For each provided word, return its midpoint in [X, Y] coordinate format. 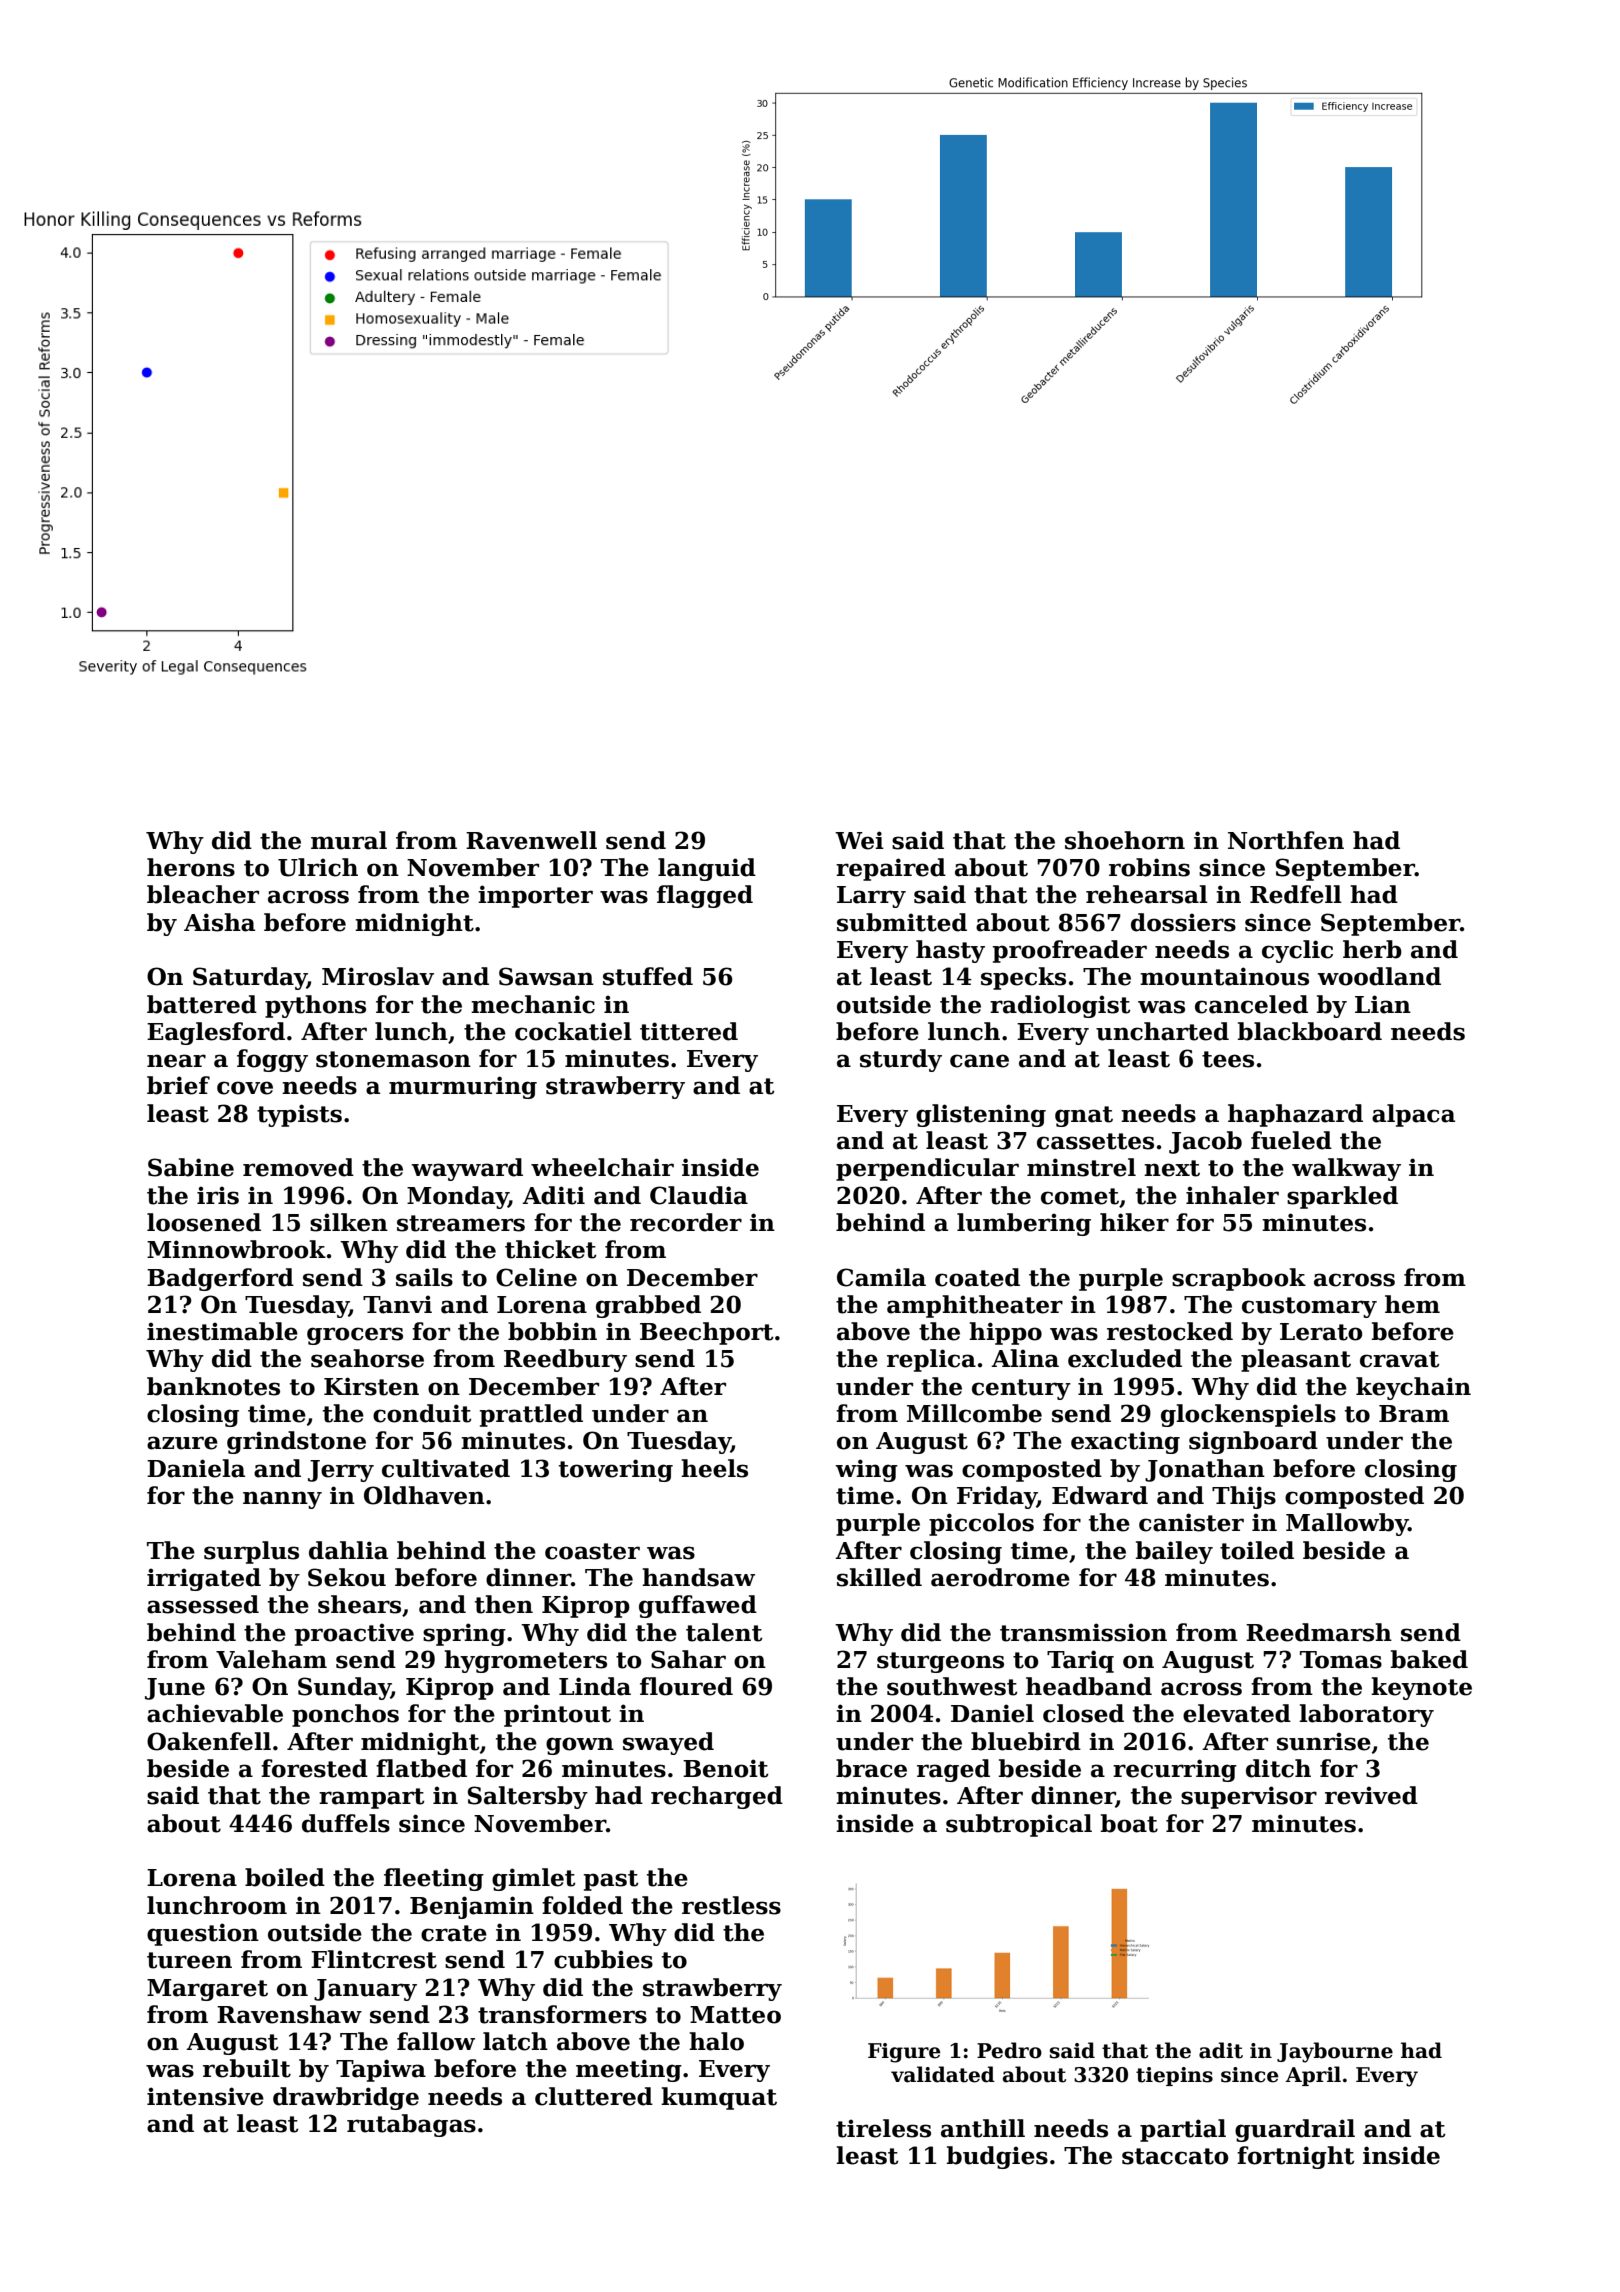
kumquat [719, 2098]
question [203, 1934]
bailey [1174, 1552]
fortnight [1296, 2157]
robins [1149, 867]
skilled [879, 1577]
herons [191, 867]
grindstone [296, 1442]
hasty [950, 951]
